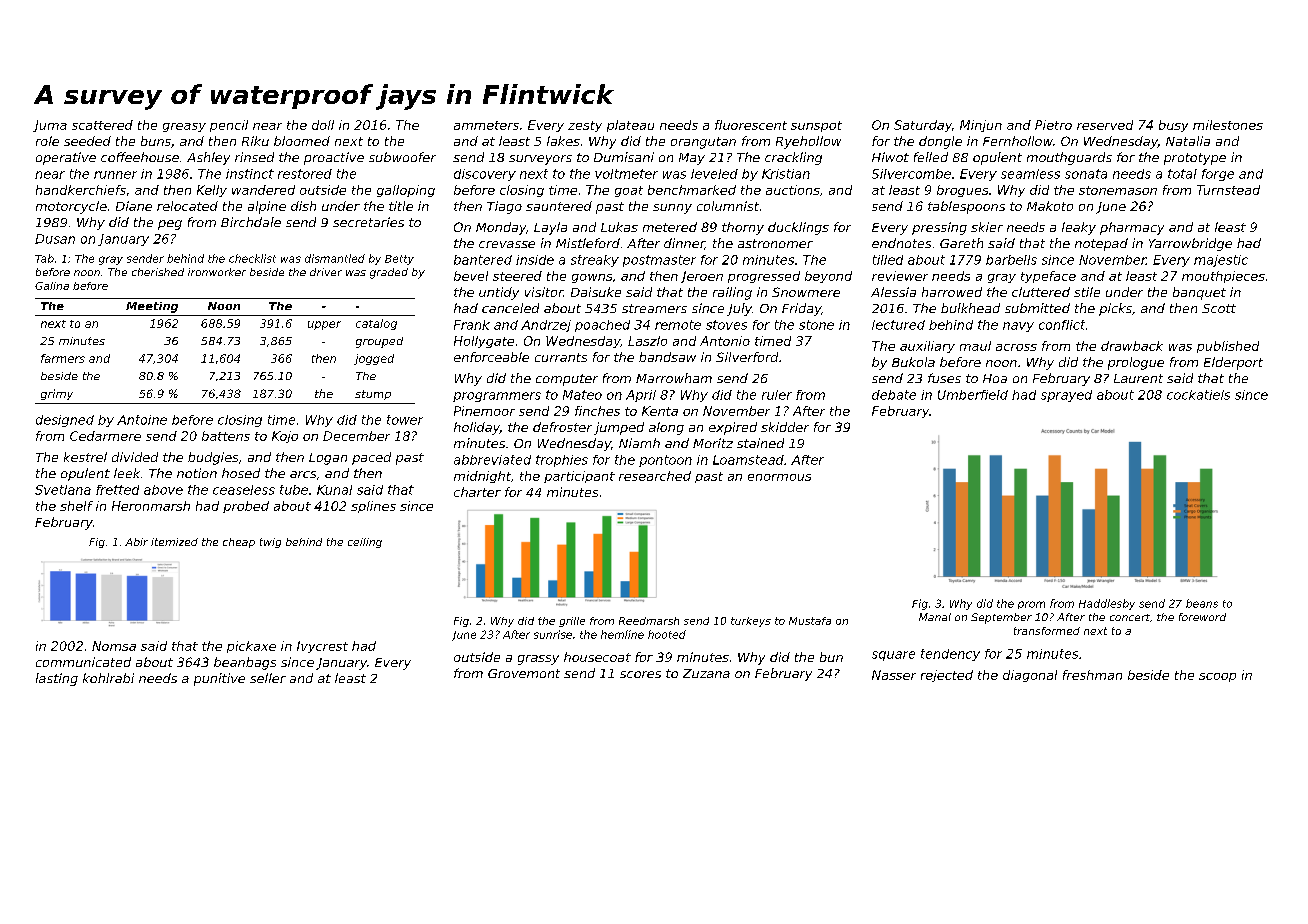 The height and width of the screenshot is (924, 1308). I want to click on Zuzana, so click(706, 673).
